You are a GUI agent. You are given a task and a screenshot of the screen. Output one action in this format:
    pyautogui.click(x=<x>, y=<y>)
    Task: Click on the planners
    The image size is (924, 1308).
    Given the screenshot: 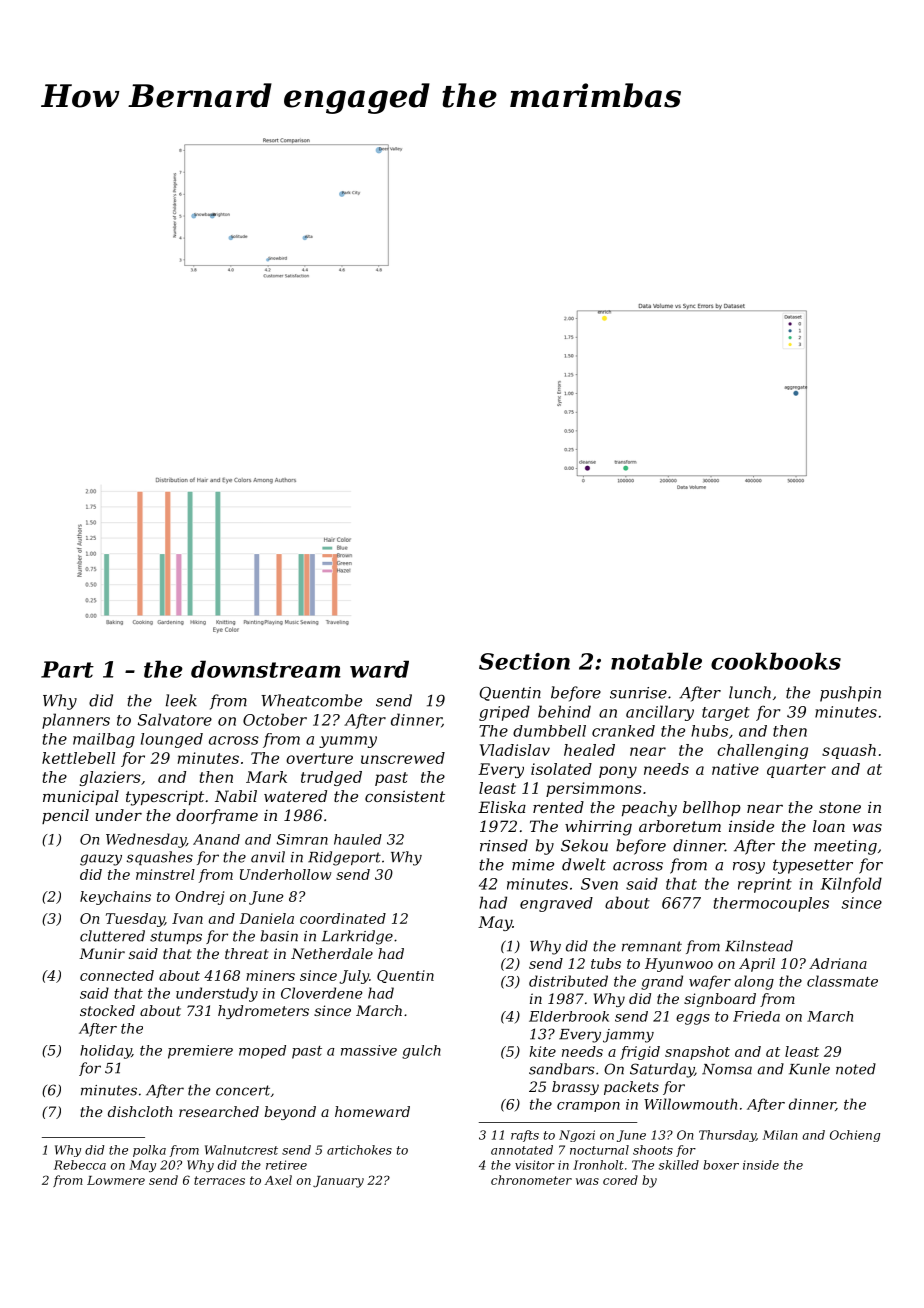 What is the action you would take?
    pyautogui.click(x=76, y=721)
